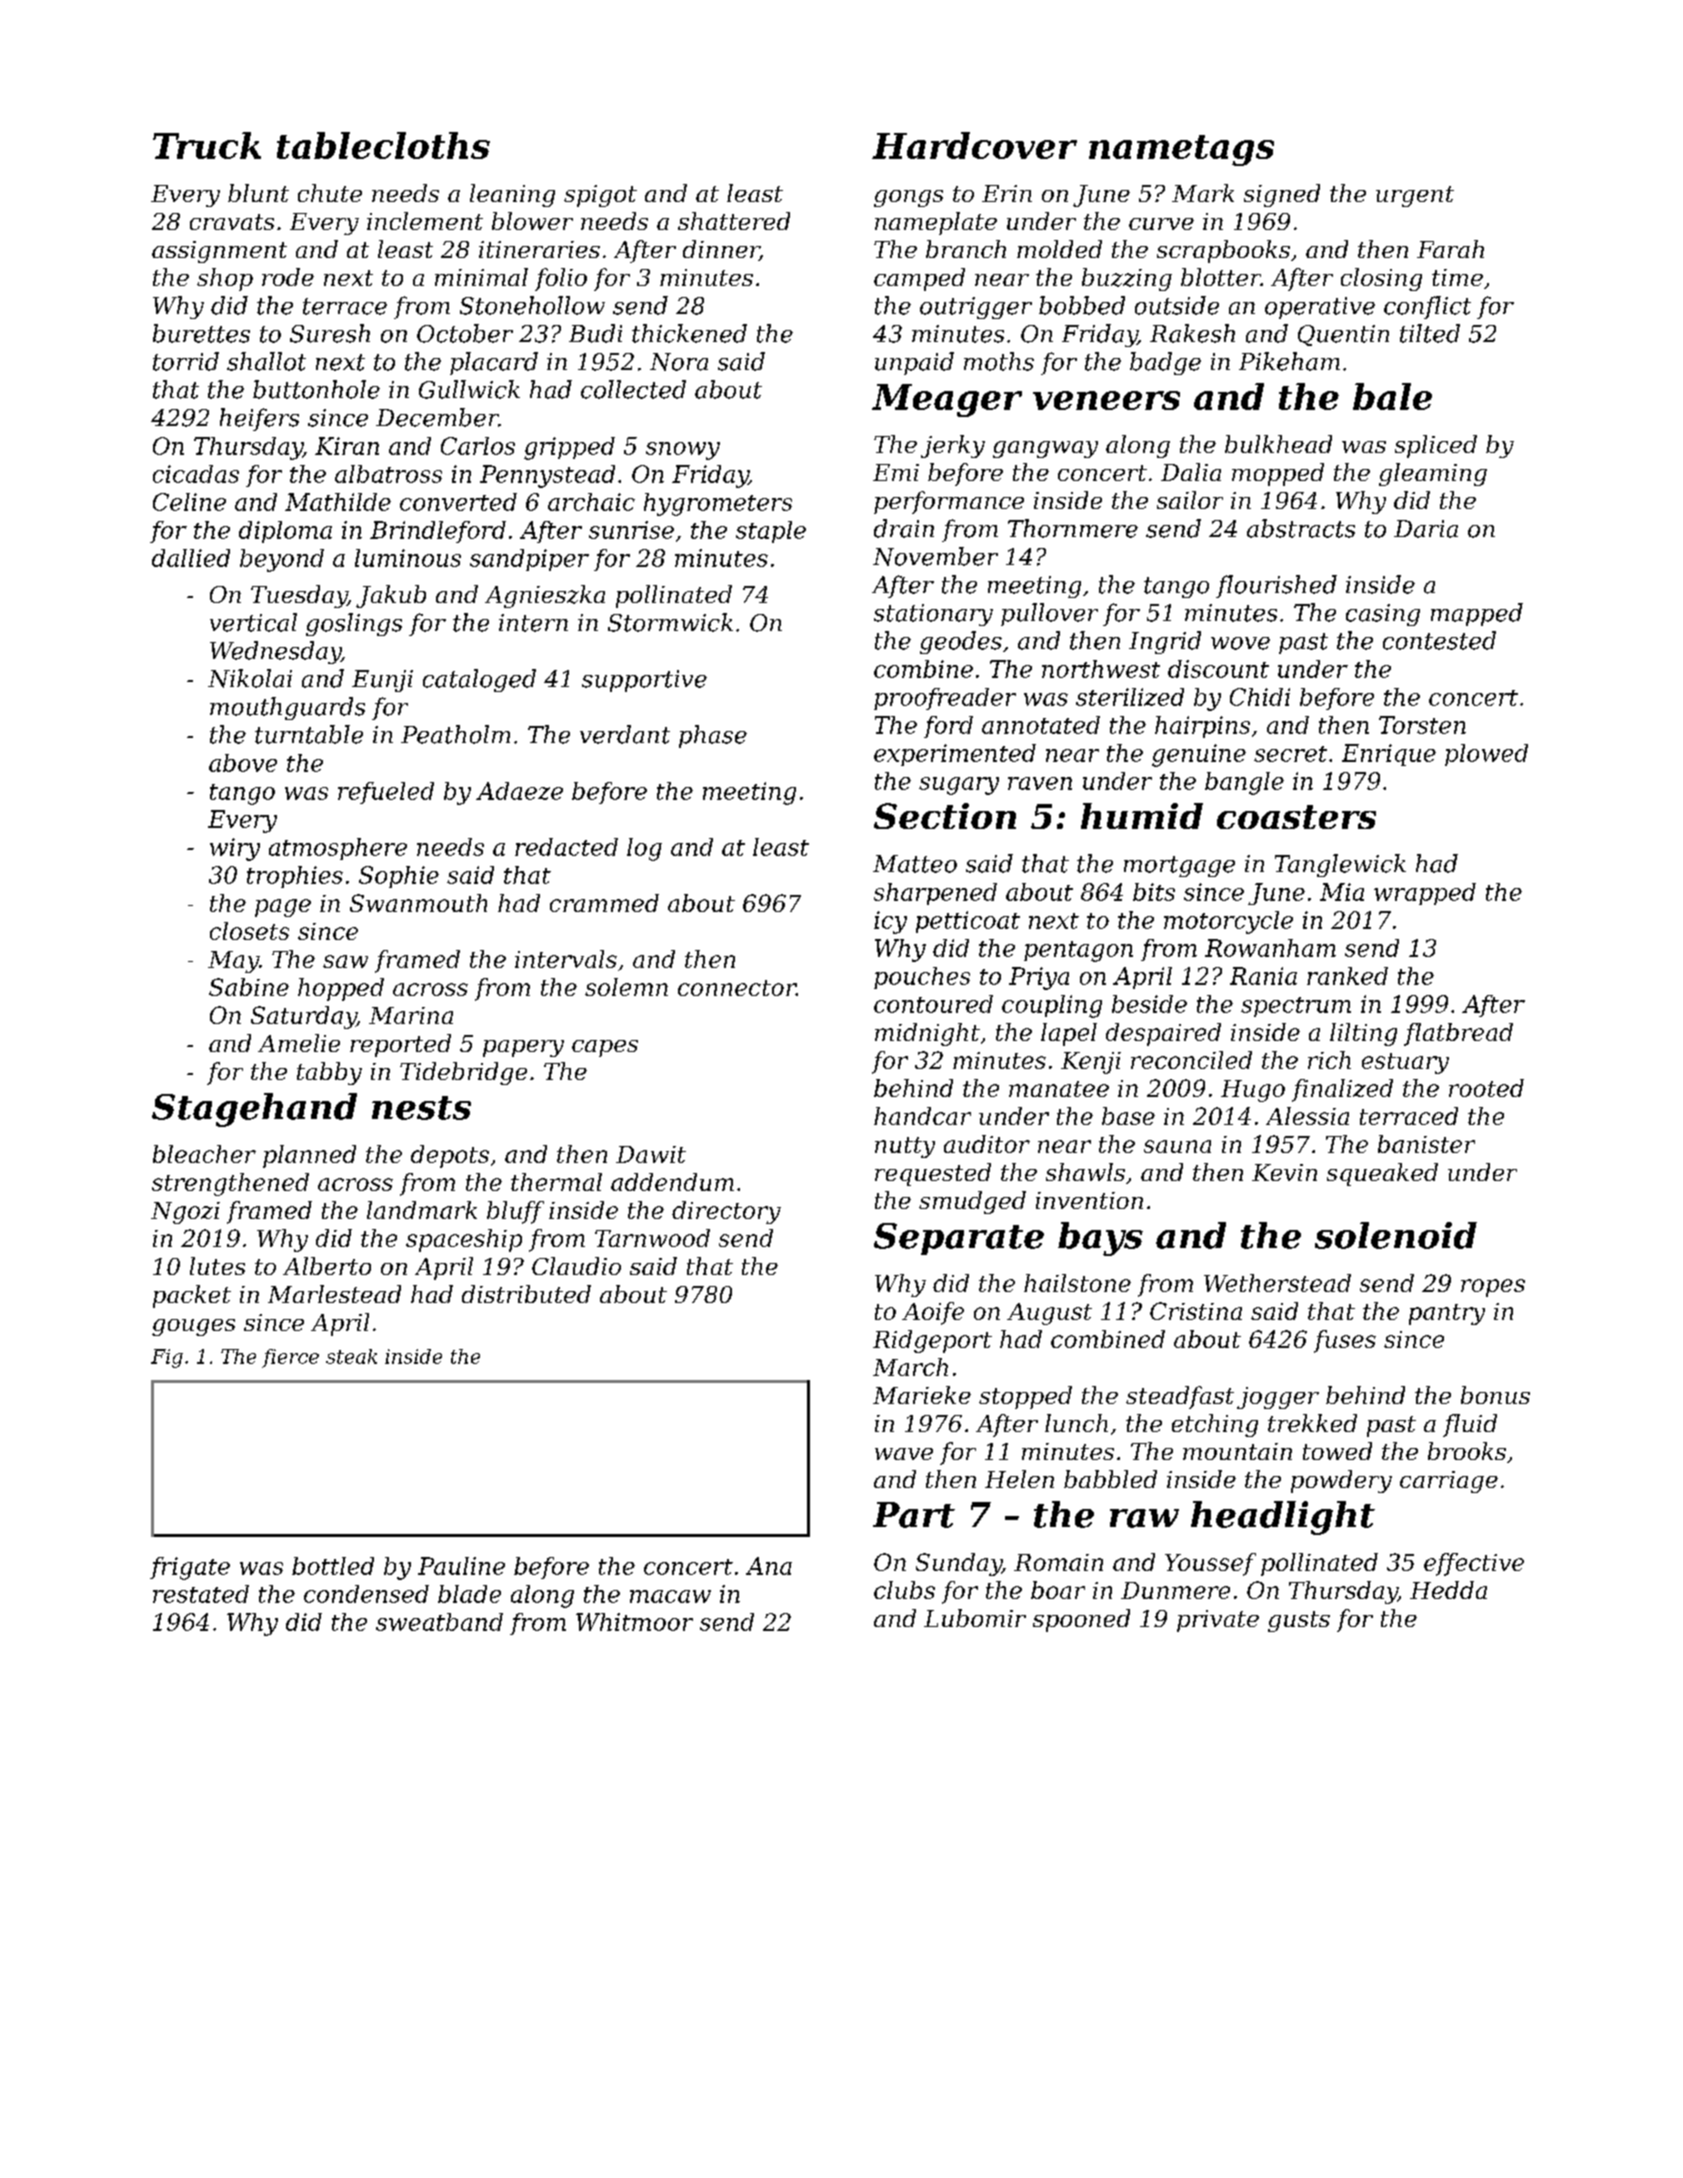 The width and height of the page is (1683, 2178). What do you see at coordinates (519, 791) in the page?
I see `Adaeze` at bounding box center [519, 791].
